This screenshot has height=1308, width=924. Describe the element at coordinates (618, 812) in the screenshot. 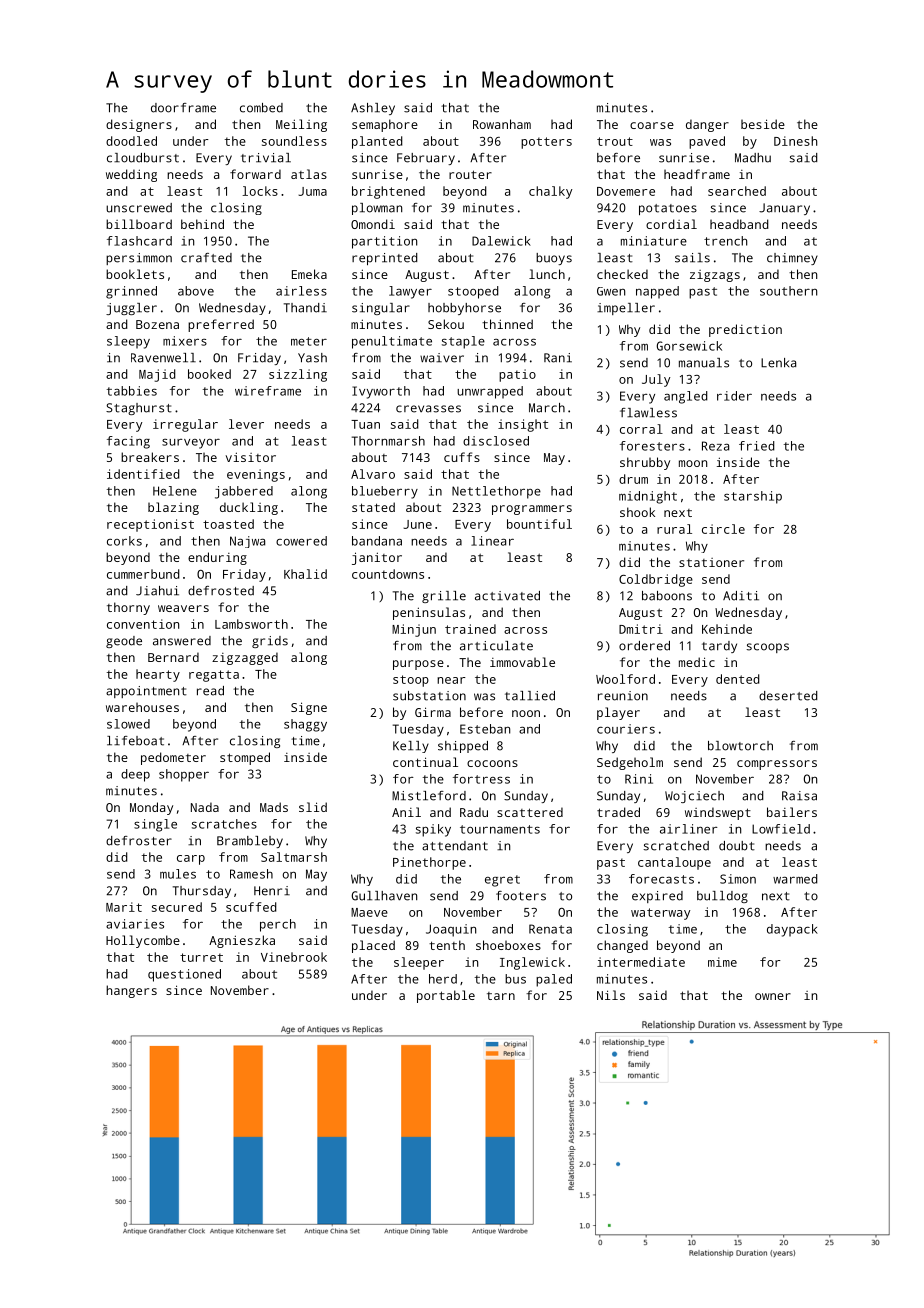

I see `traded` at that location.
